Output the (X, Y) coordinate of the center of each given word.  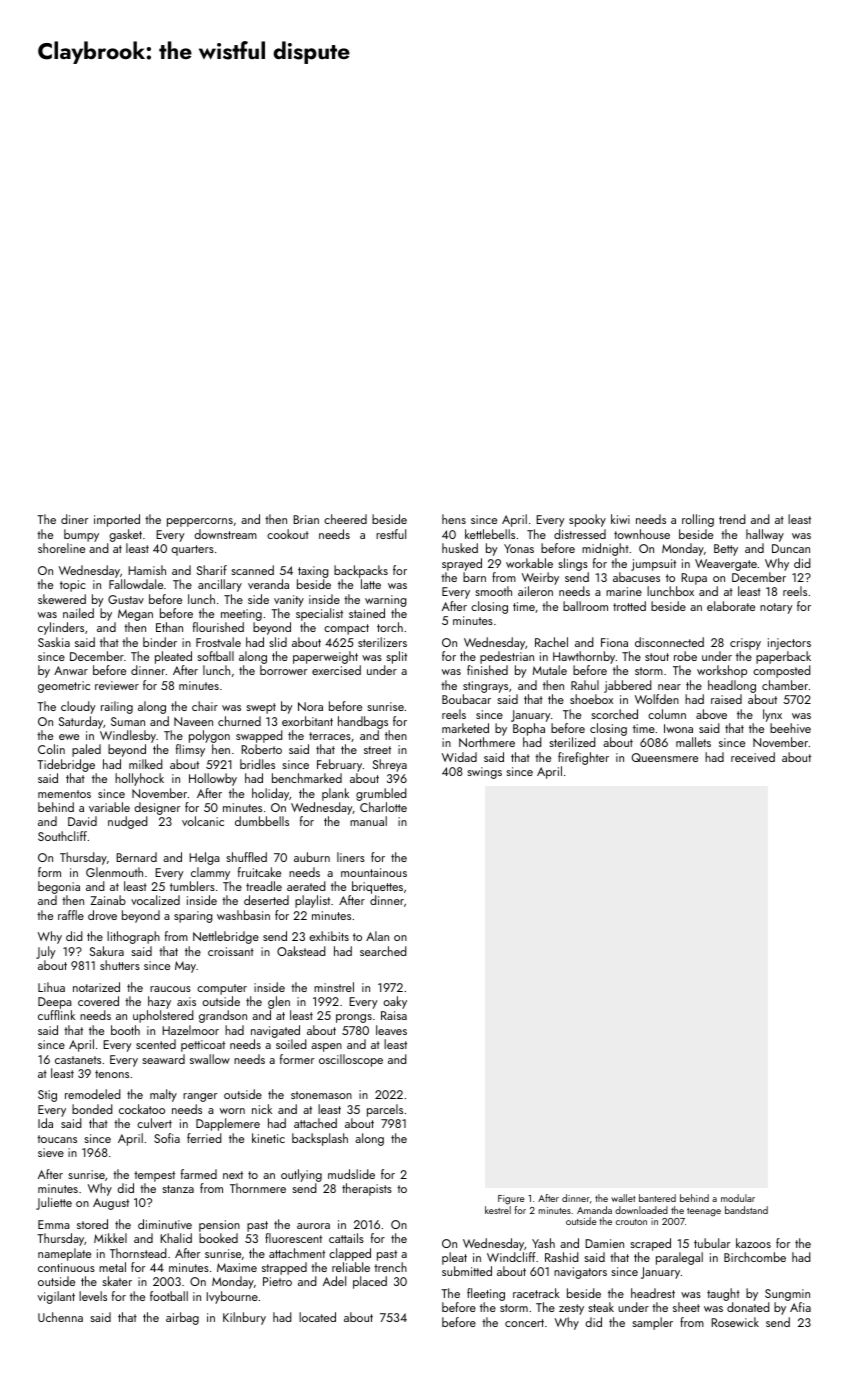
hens (454, 519)
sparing (193, 917)
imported (117, 520)
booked (218, 1238)
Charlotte (383, 807)
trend (732, 519)
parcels (385, 1110)
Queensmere (665, 757)
